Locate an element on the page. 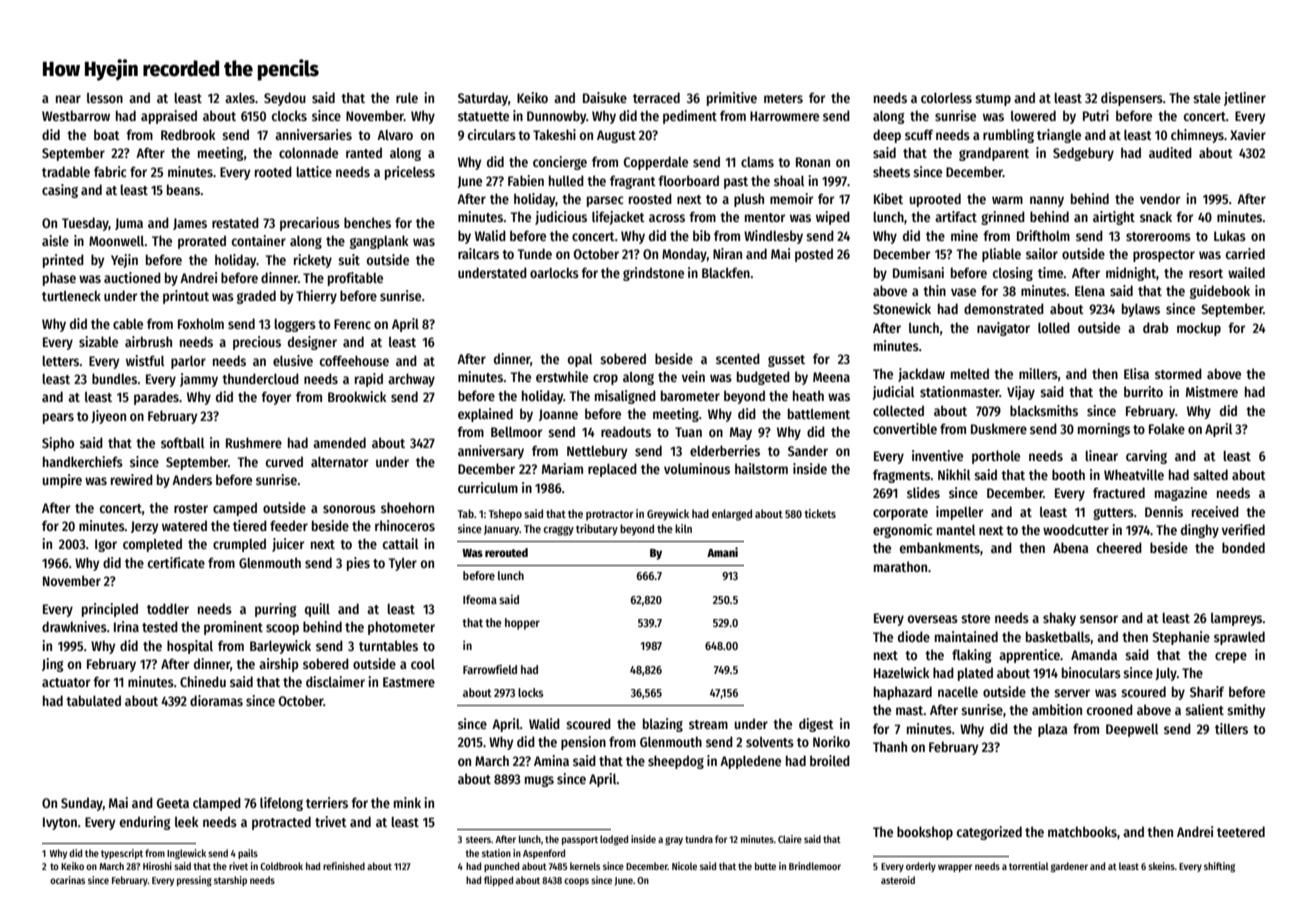 This document has width=1308, height=924. colorless is located at coordinates (946, 98).
